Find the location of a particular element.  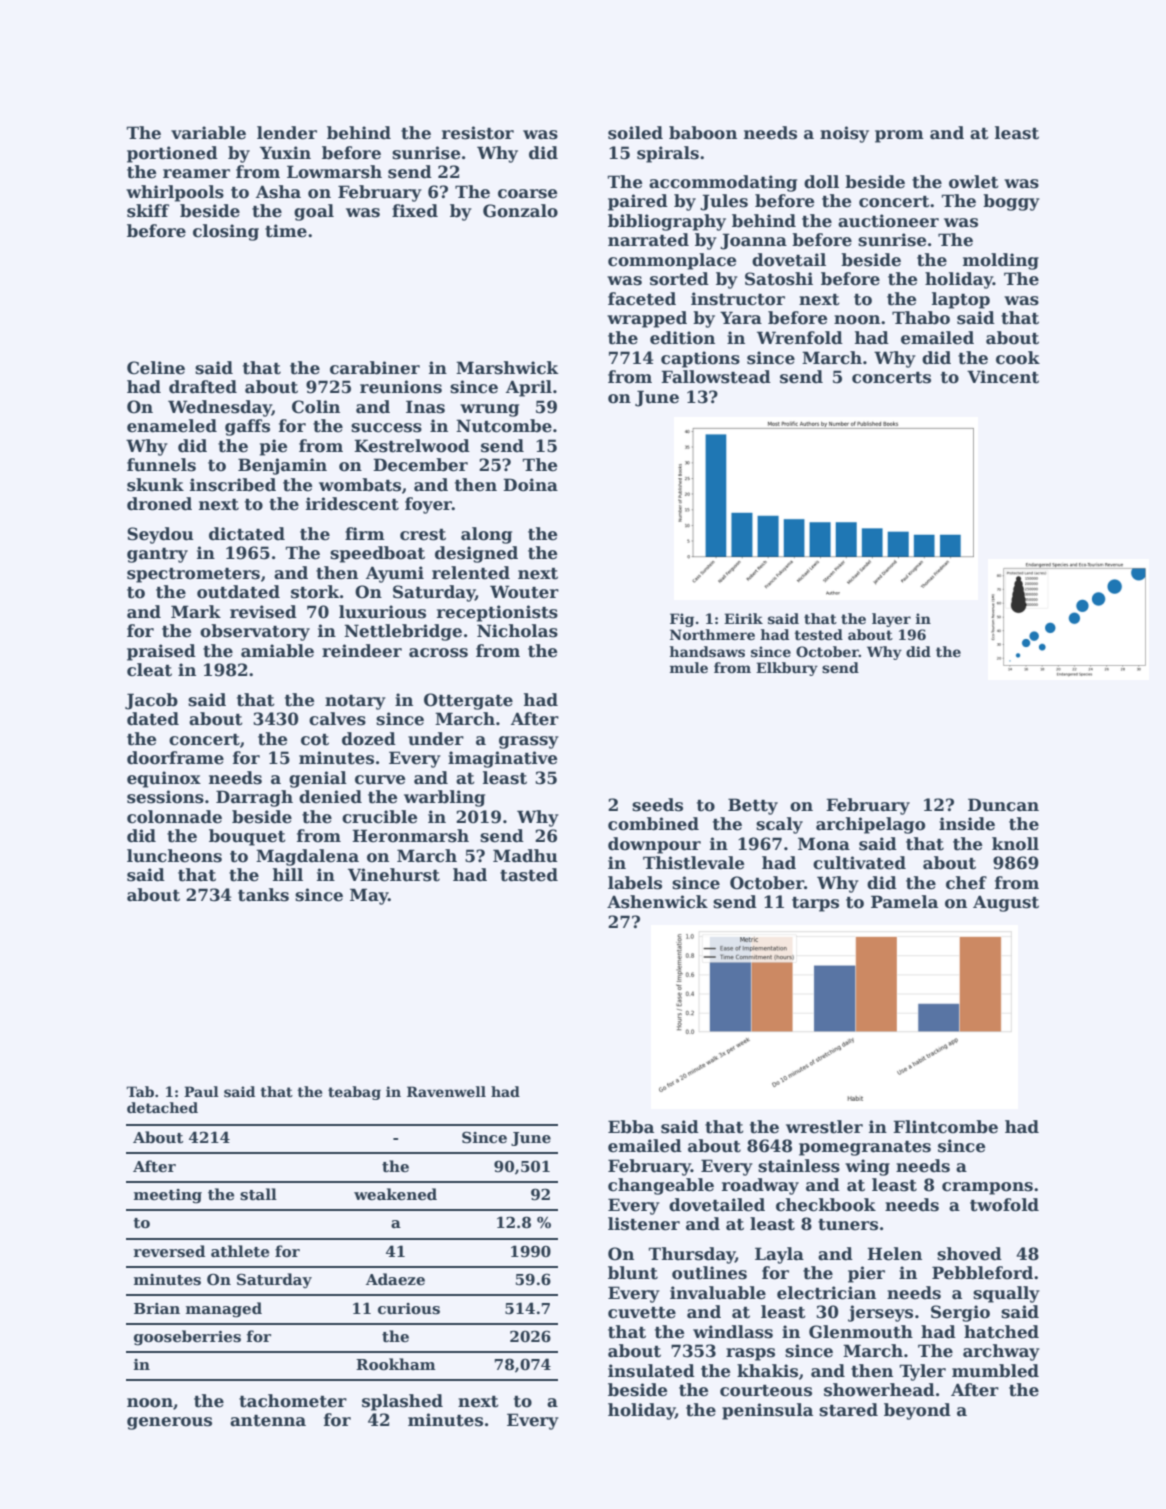

Elkbury is located at coordinates (787, 669).
